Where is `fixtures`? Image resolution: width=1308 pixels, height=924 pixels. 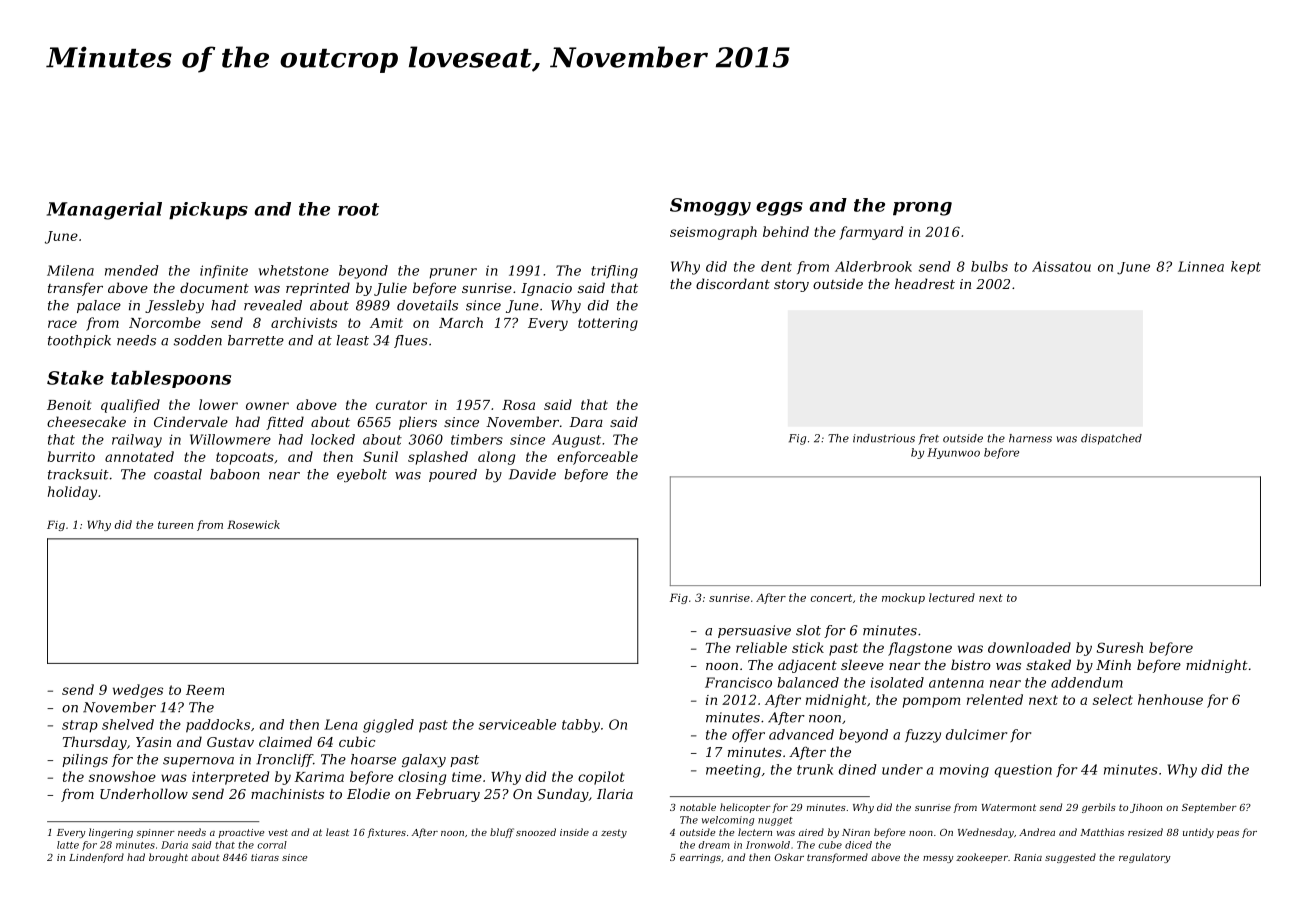
fixtures is located at coordinates (386, 833).
